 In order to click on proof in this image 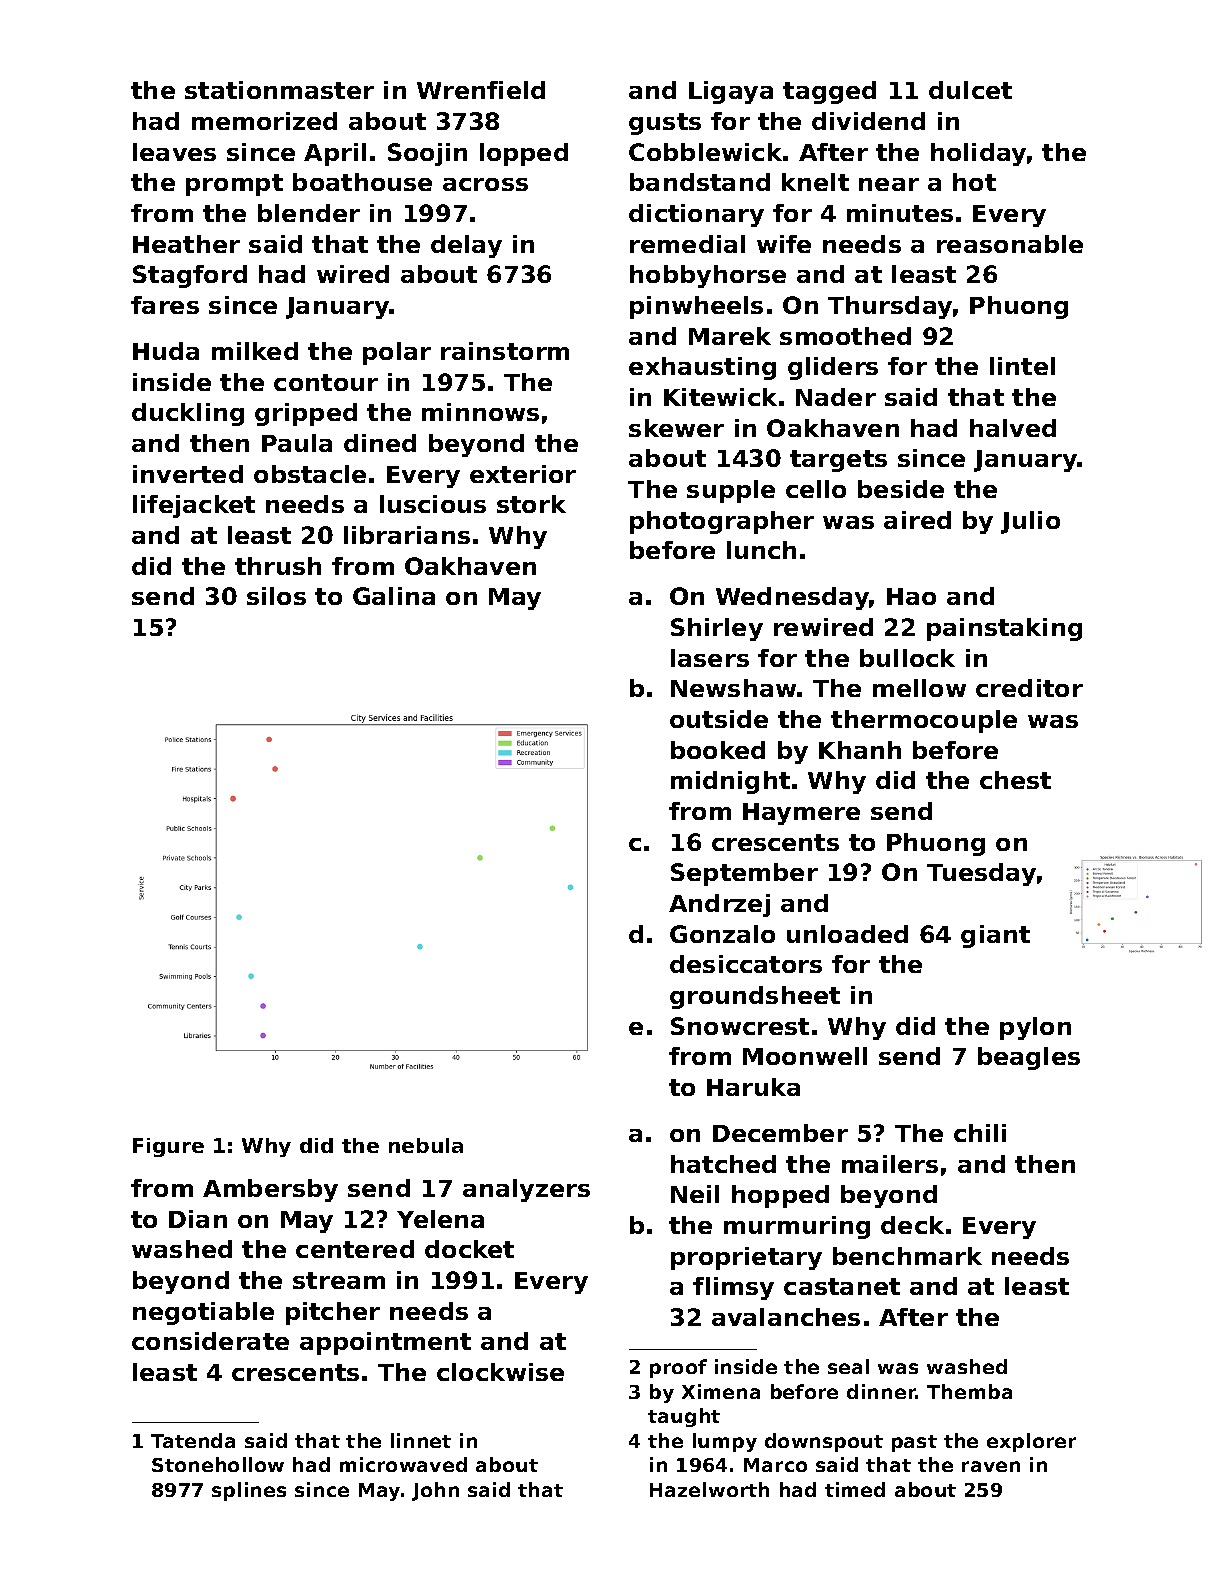, I will do `click(678, 1368)`.
